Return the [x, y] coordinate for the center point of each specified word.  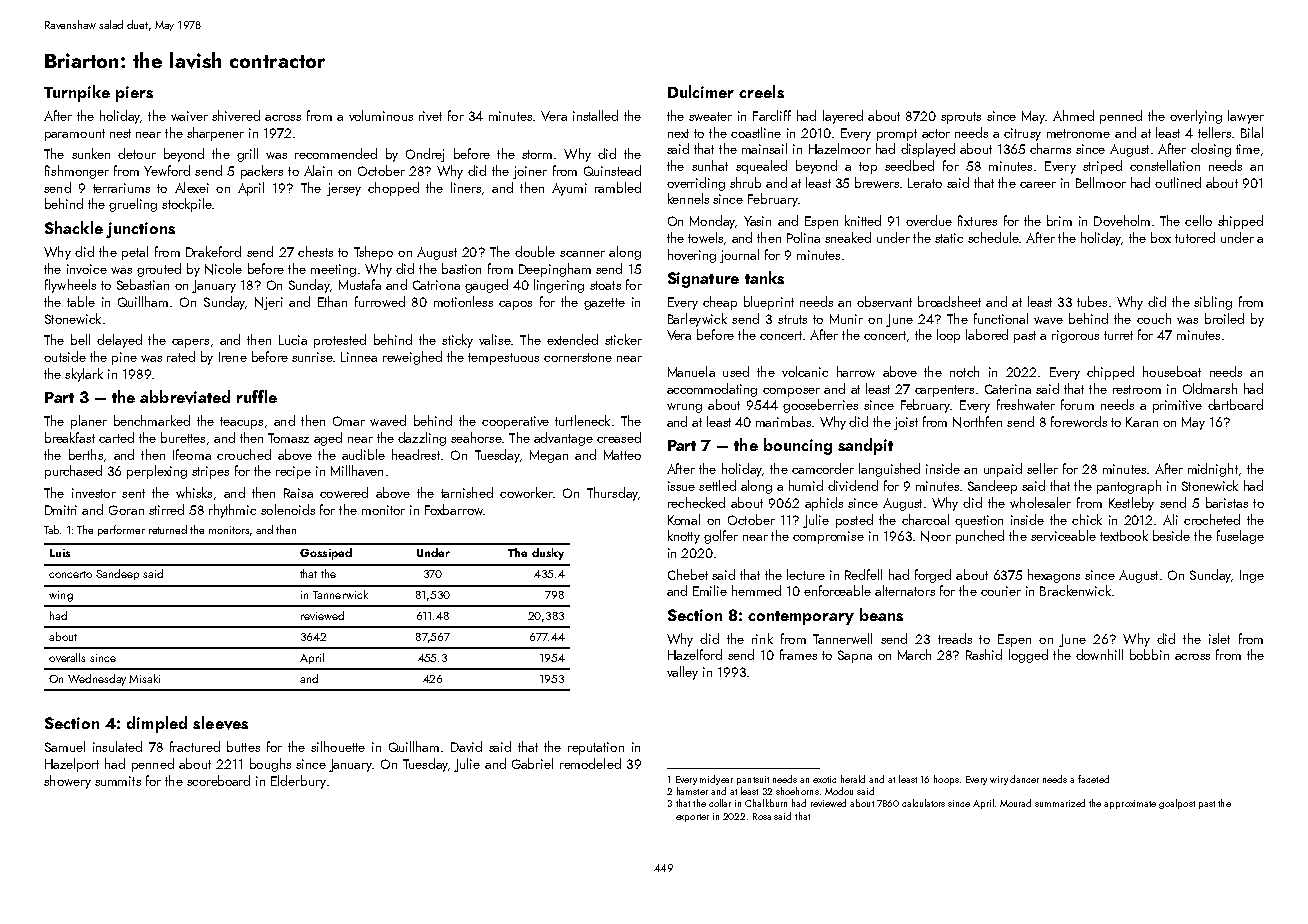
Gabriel [532, 763]
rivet [430, 116]
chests [315, 251]
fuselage [1240, 537]
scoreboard [218, 780]
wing [61, 596]
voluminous [381, 115]
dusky [548, 554]
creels [761, 91]
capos [515, 305]
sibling [1213, 303]
